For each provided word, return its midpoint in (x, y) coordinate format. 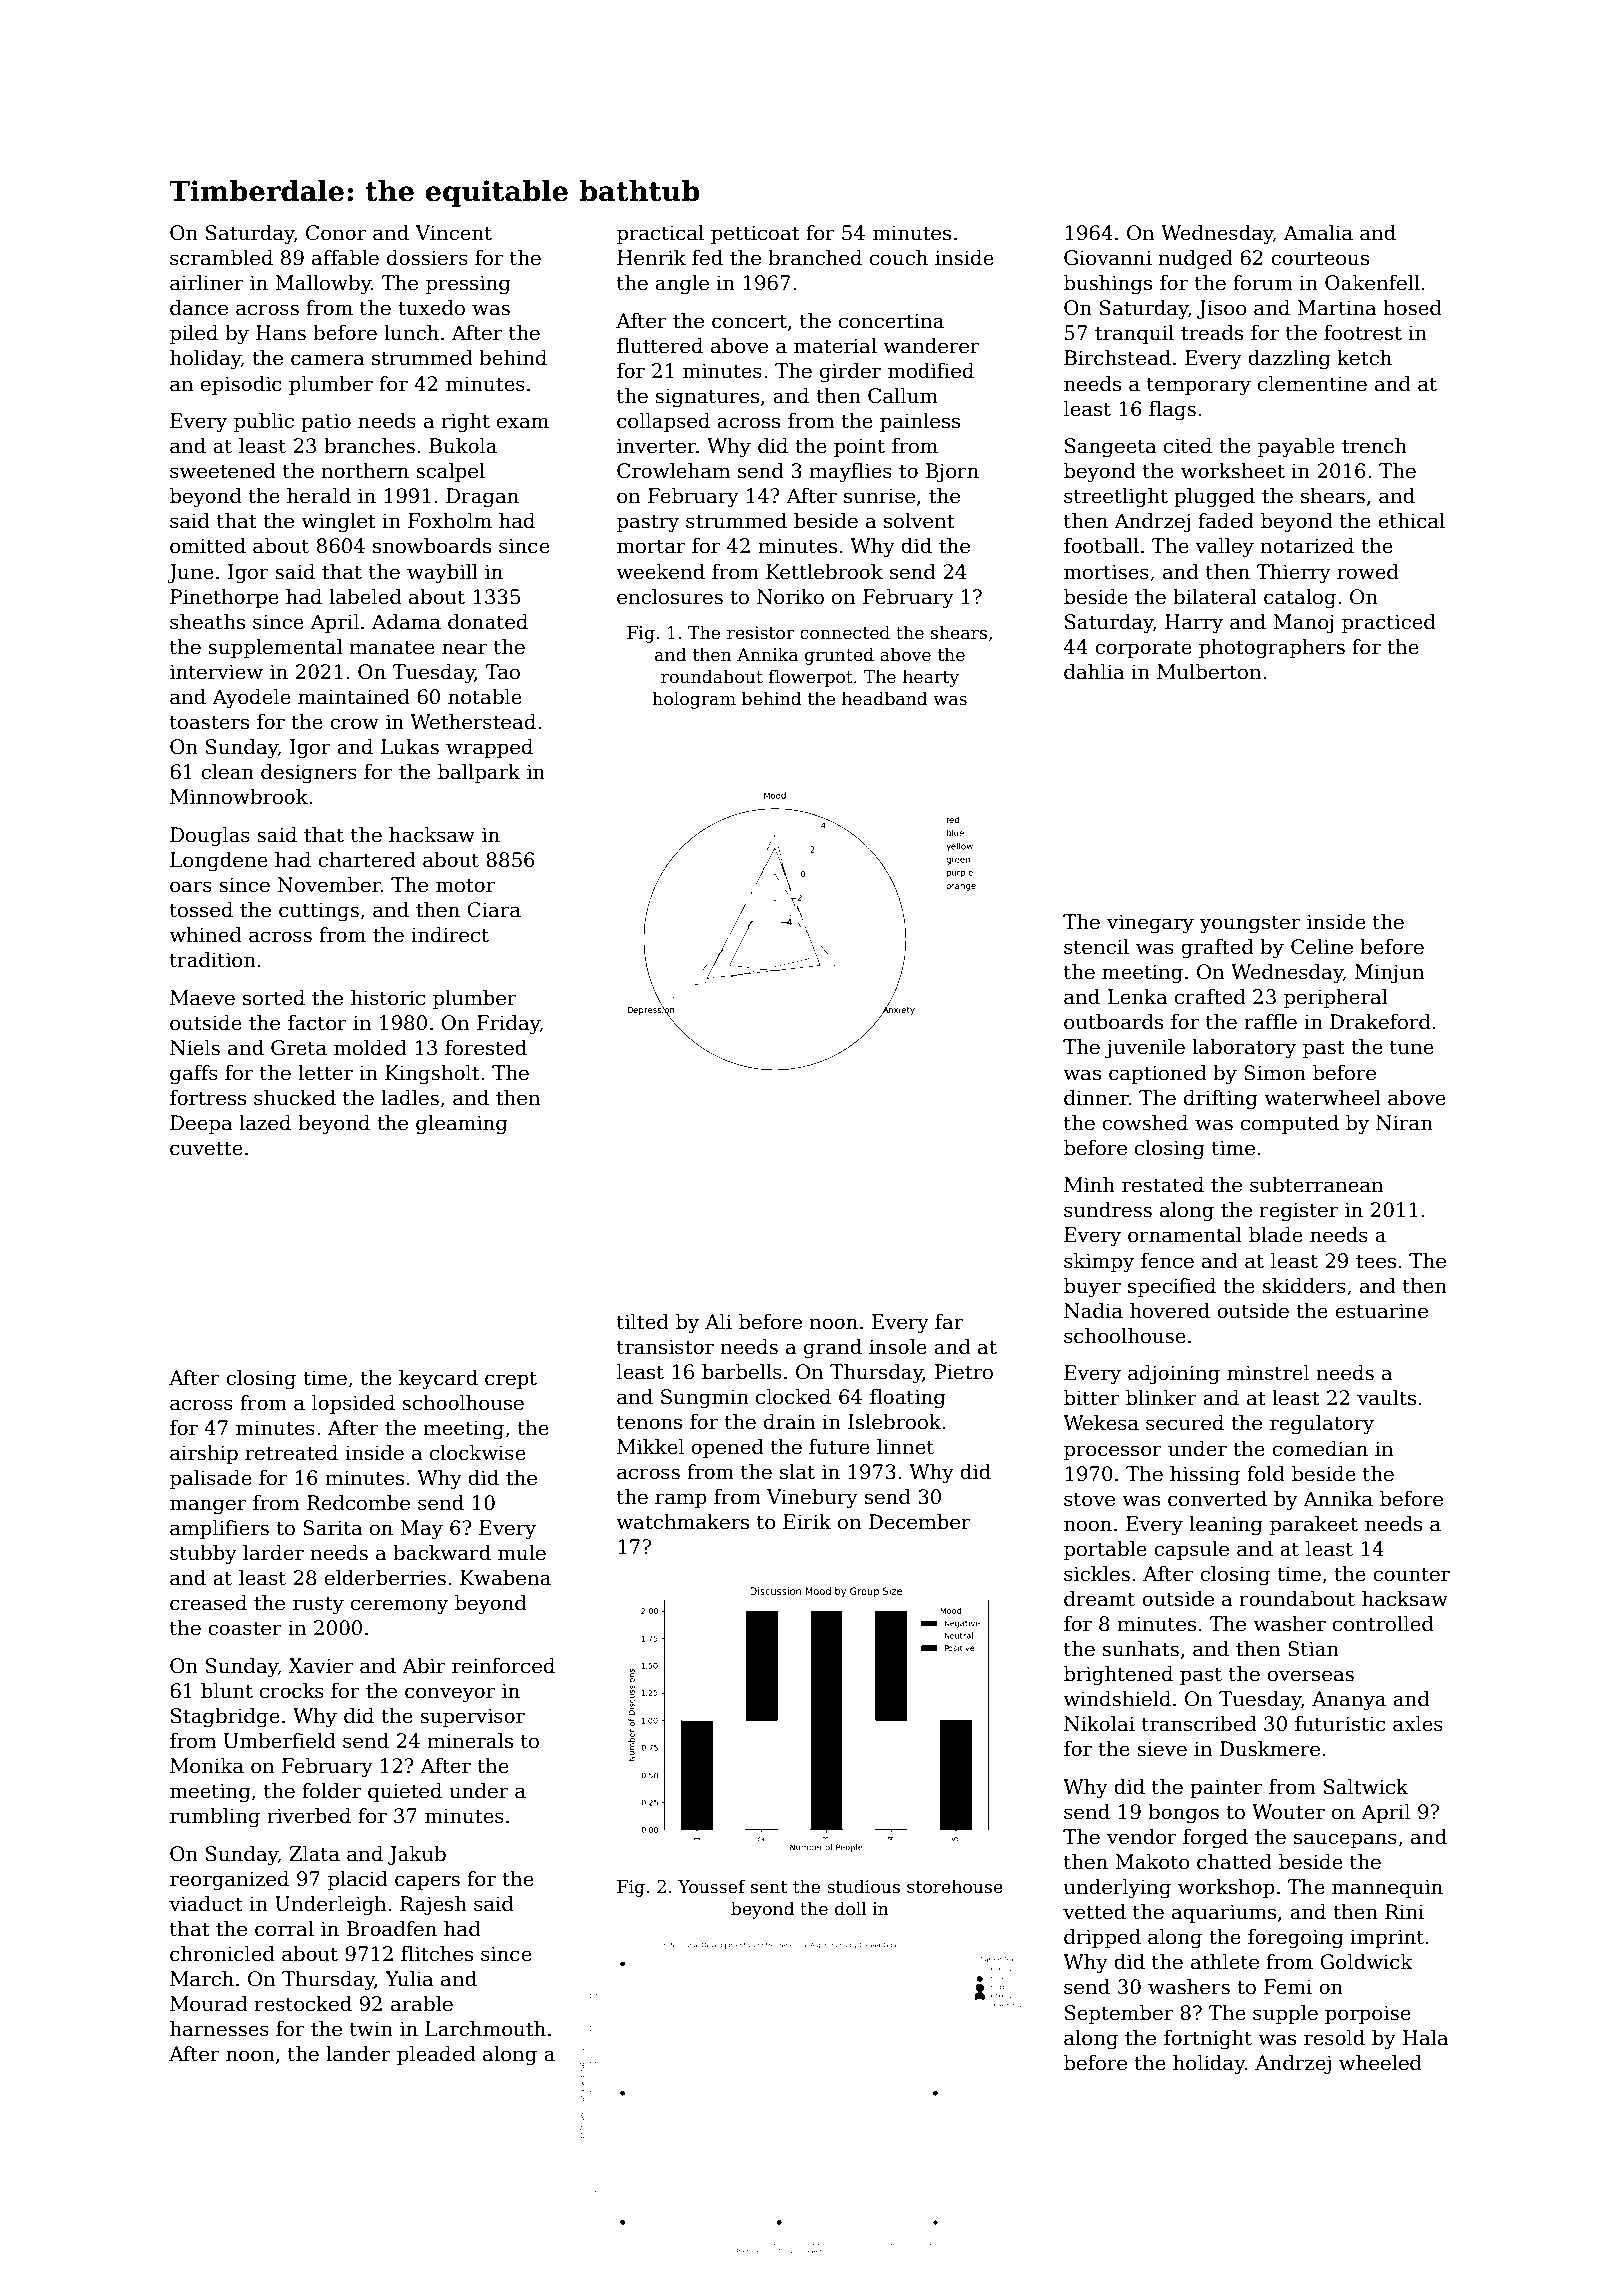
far (949, 1322)
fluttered (660, 346)
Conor (336, 233)
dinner (1096, 1098)
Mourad (209, 2004)
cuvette (206, 1148)
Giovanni (1108, 258)
